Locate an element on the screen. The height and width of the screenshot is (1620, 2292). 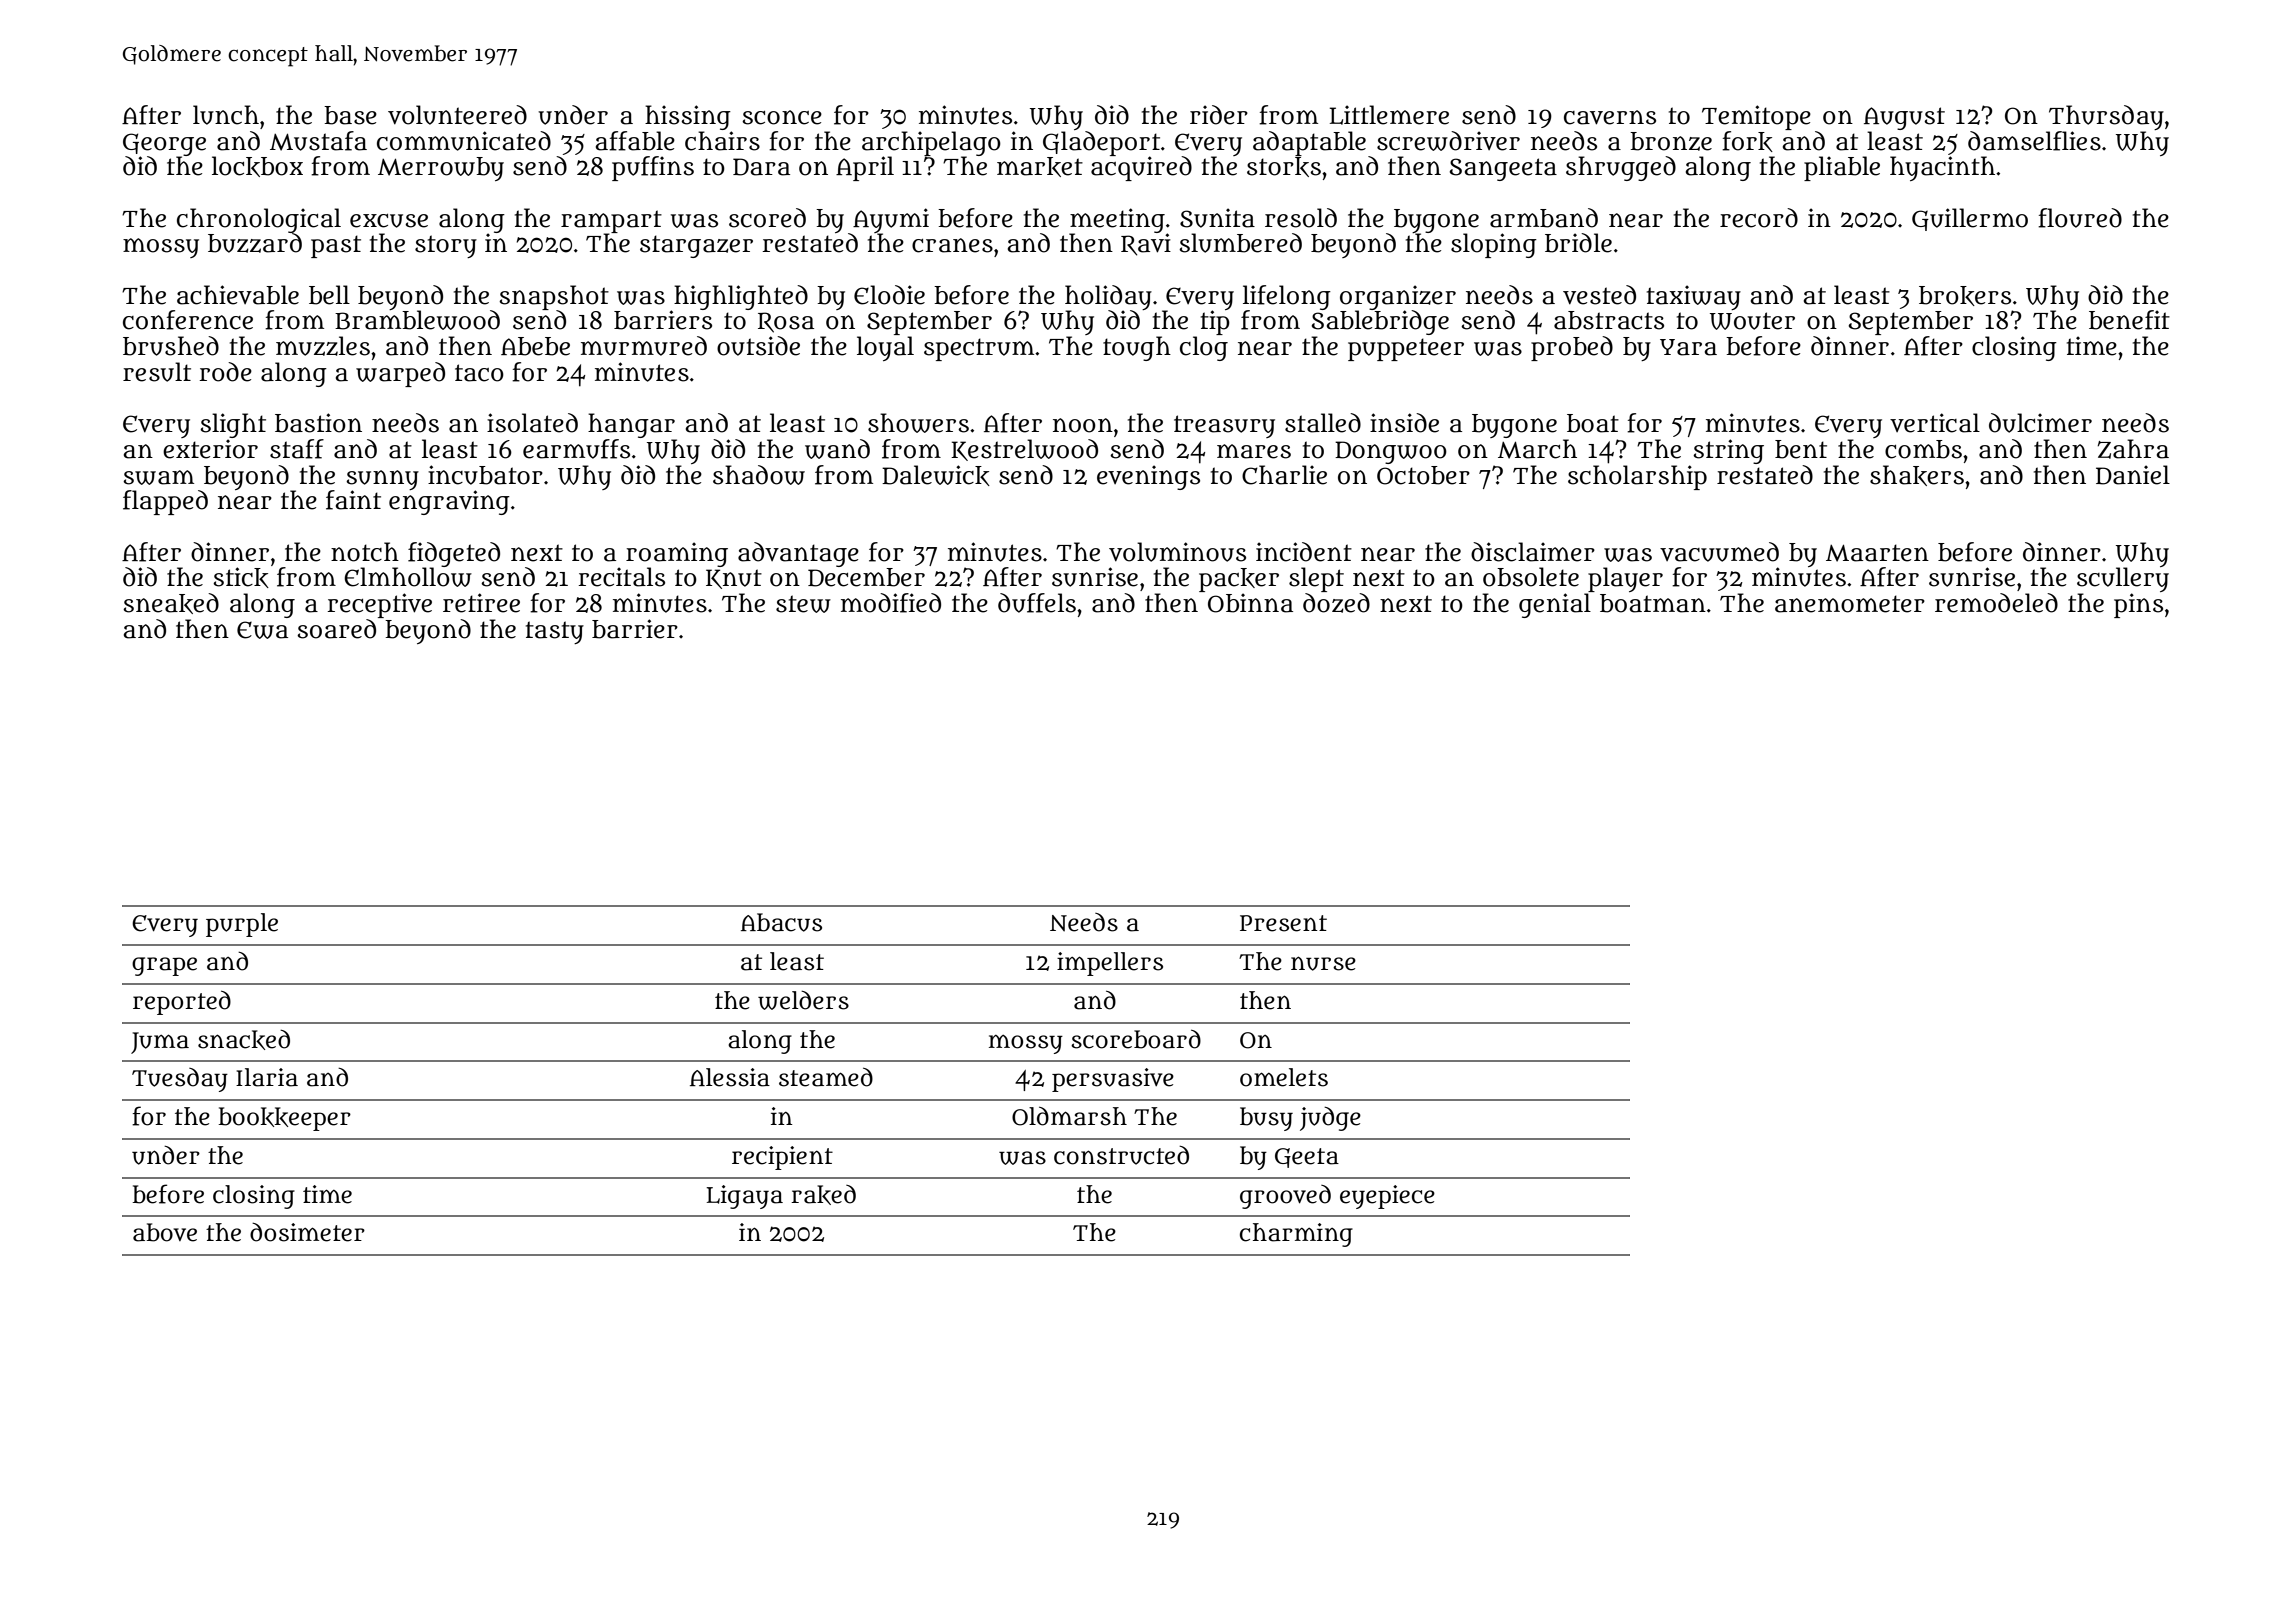
Maarten is located at coordinates (1877, 553).
